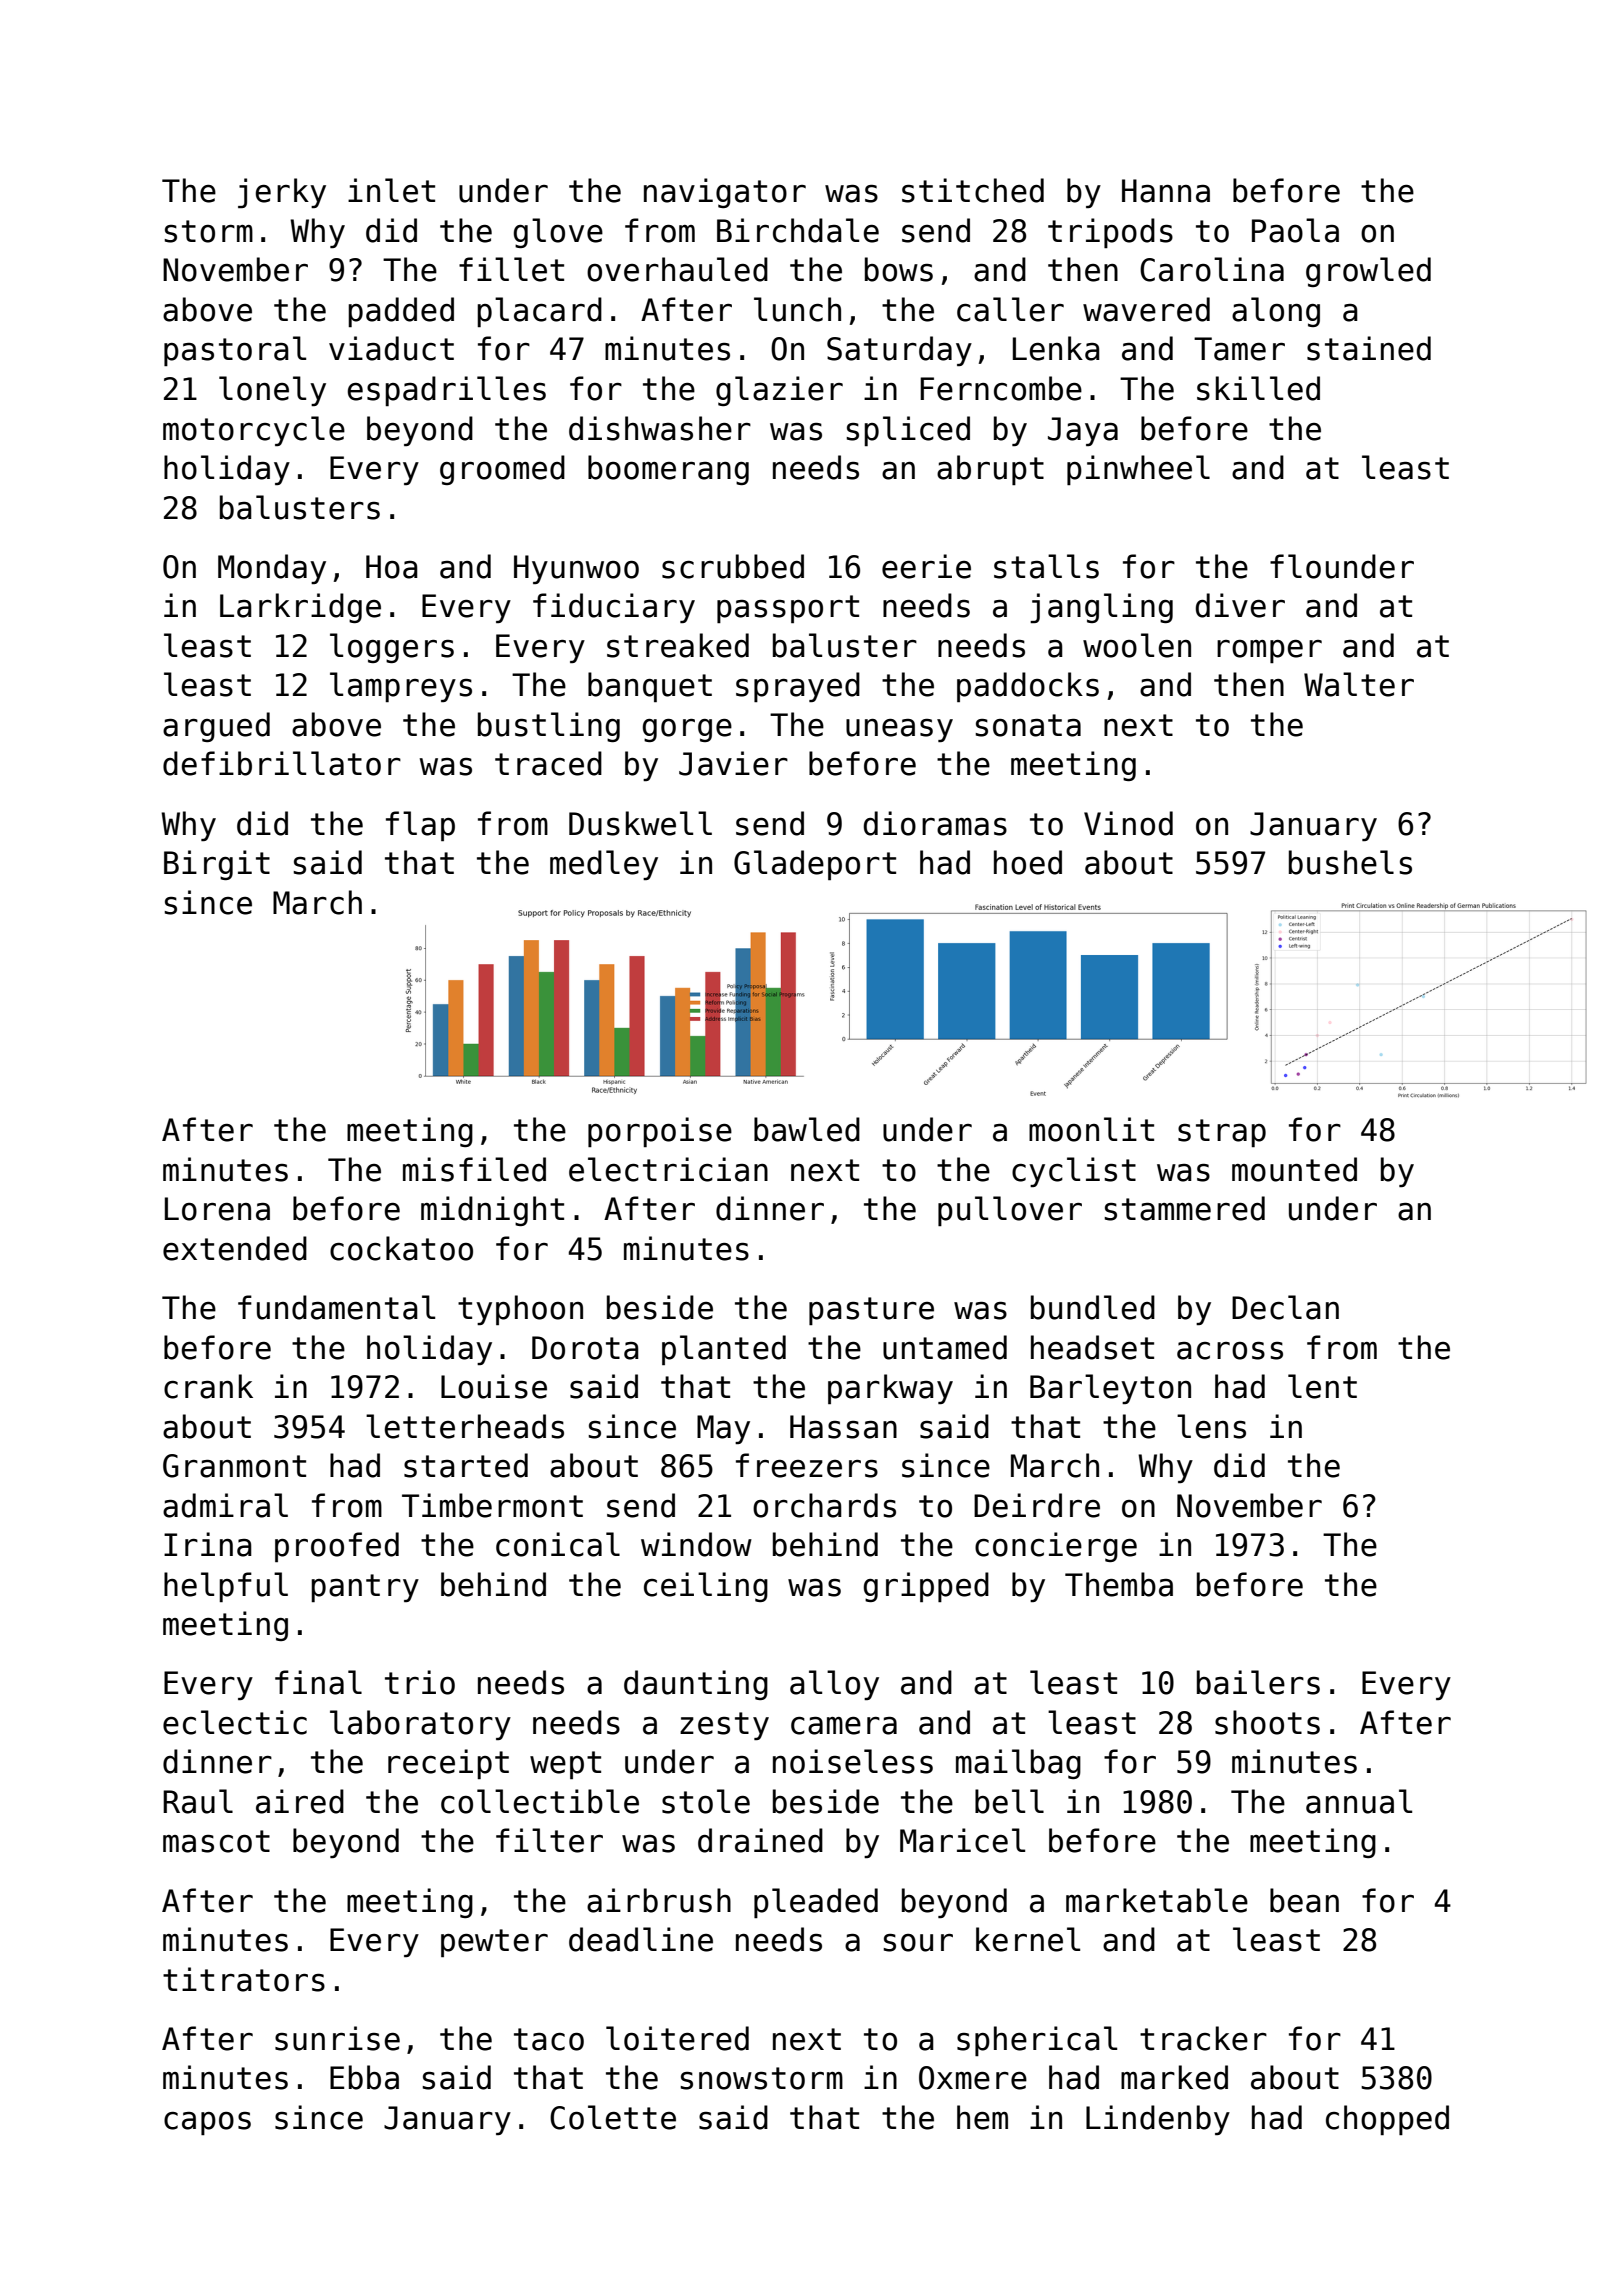  What do you see at coordinates (235, 1722) in the screenshot?
I see `eclectic` at bounding box center [235, 1722].
